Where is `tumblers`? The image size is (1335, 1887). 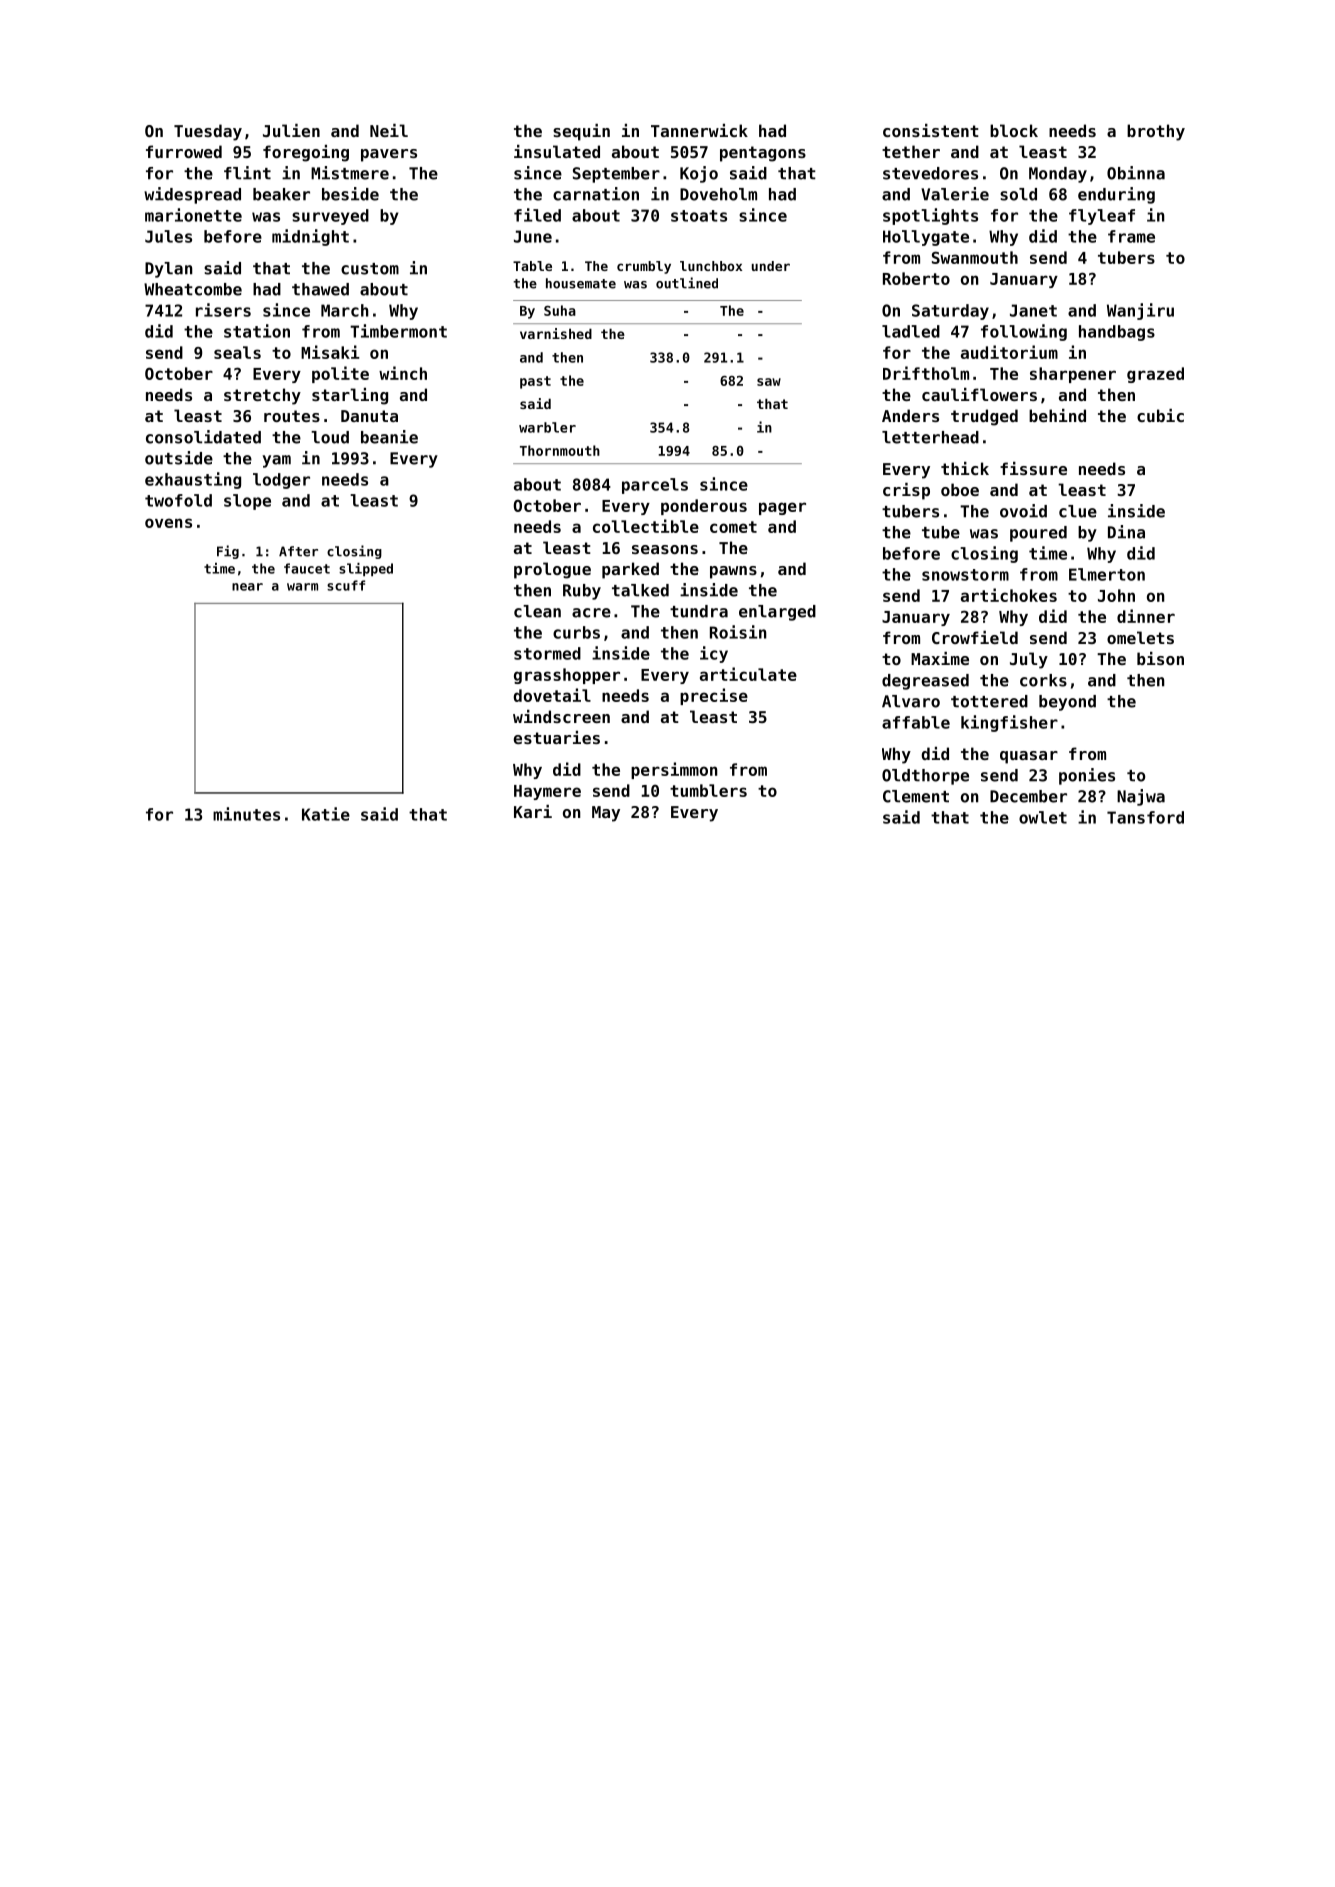 tumblers is located at coordinates (708, 790).
